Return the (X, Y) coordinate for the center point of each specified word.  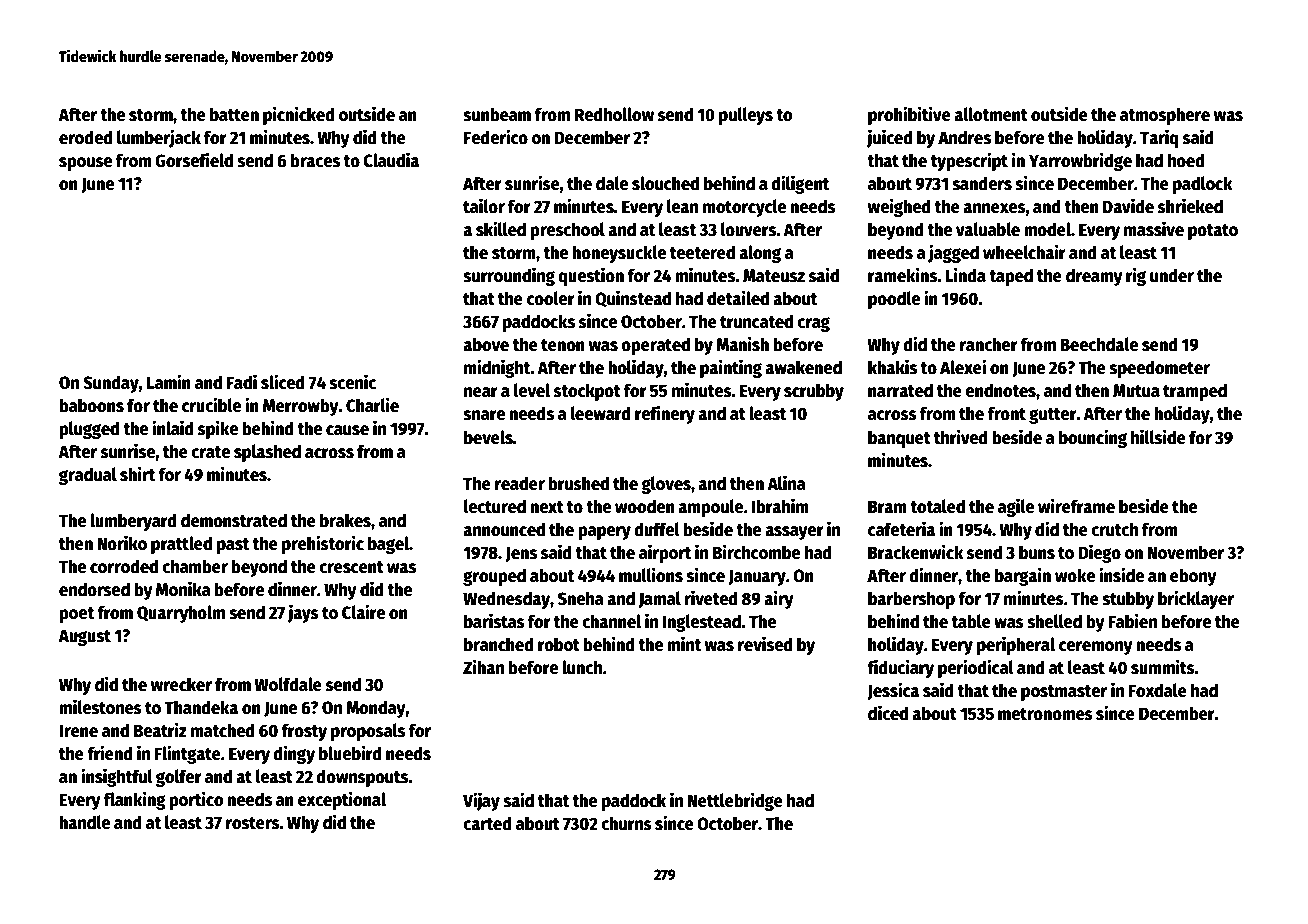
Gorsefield (194, 160)
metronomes (1045, 714)
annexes (994, 208)
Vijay (481, 801)
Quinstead (633, 299)
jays (303, 613)
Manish (742, 344)
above (486, 344)
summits (1163, 667)
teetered (702, 252)
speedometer (1159, 369)
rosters (253, 823)
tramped (1195, 392)
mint (684, 644)
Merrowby (301, 407)
